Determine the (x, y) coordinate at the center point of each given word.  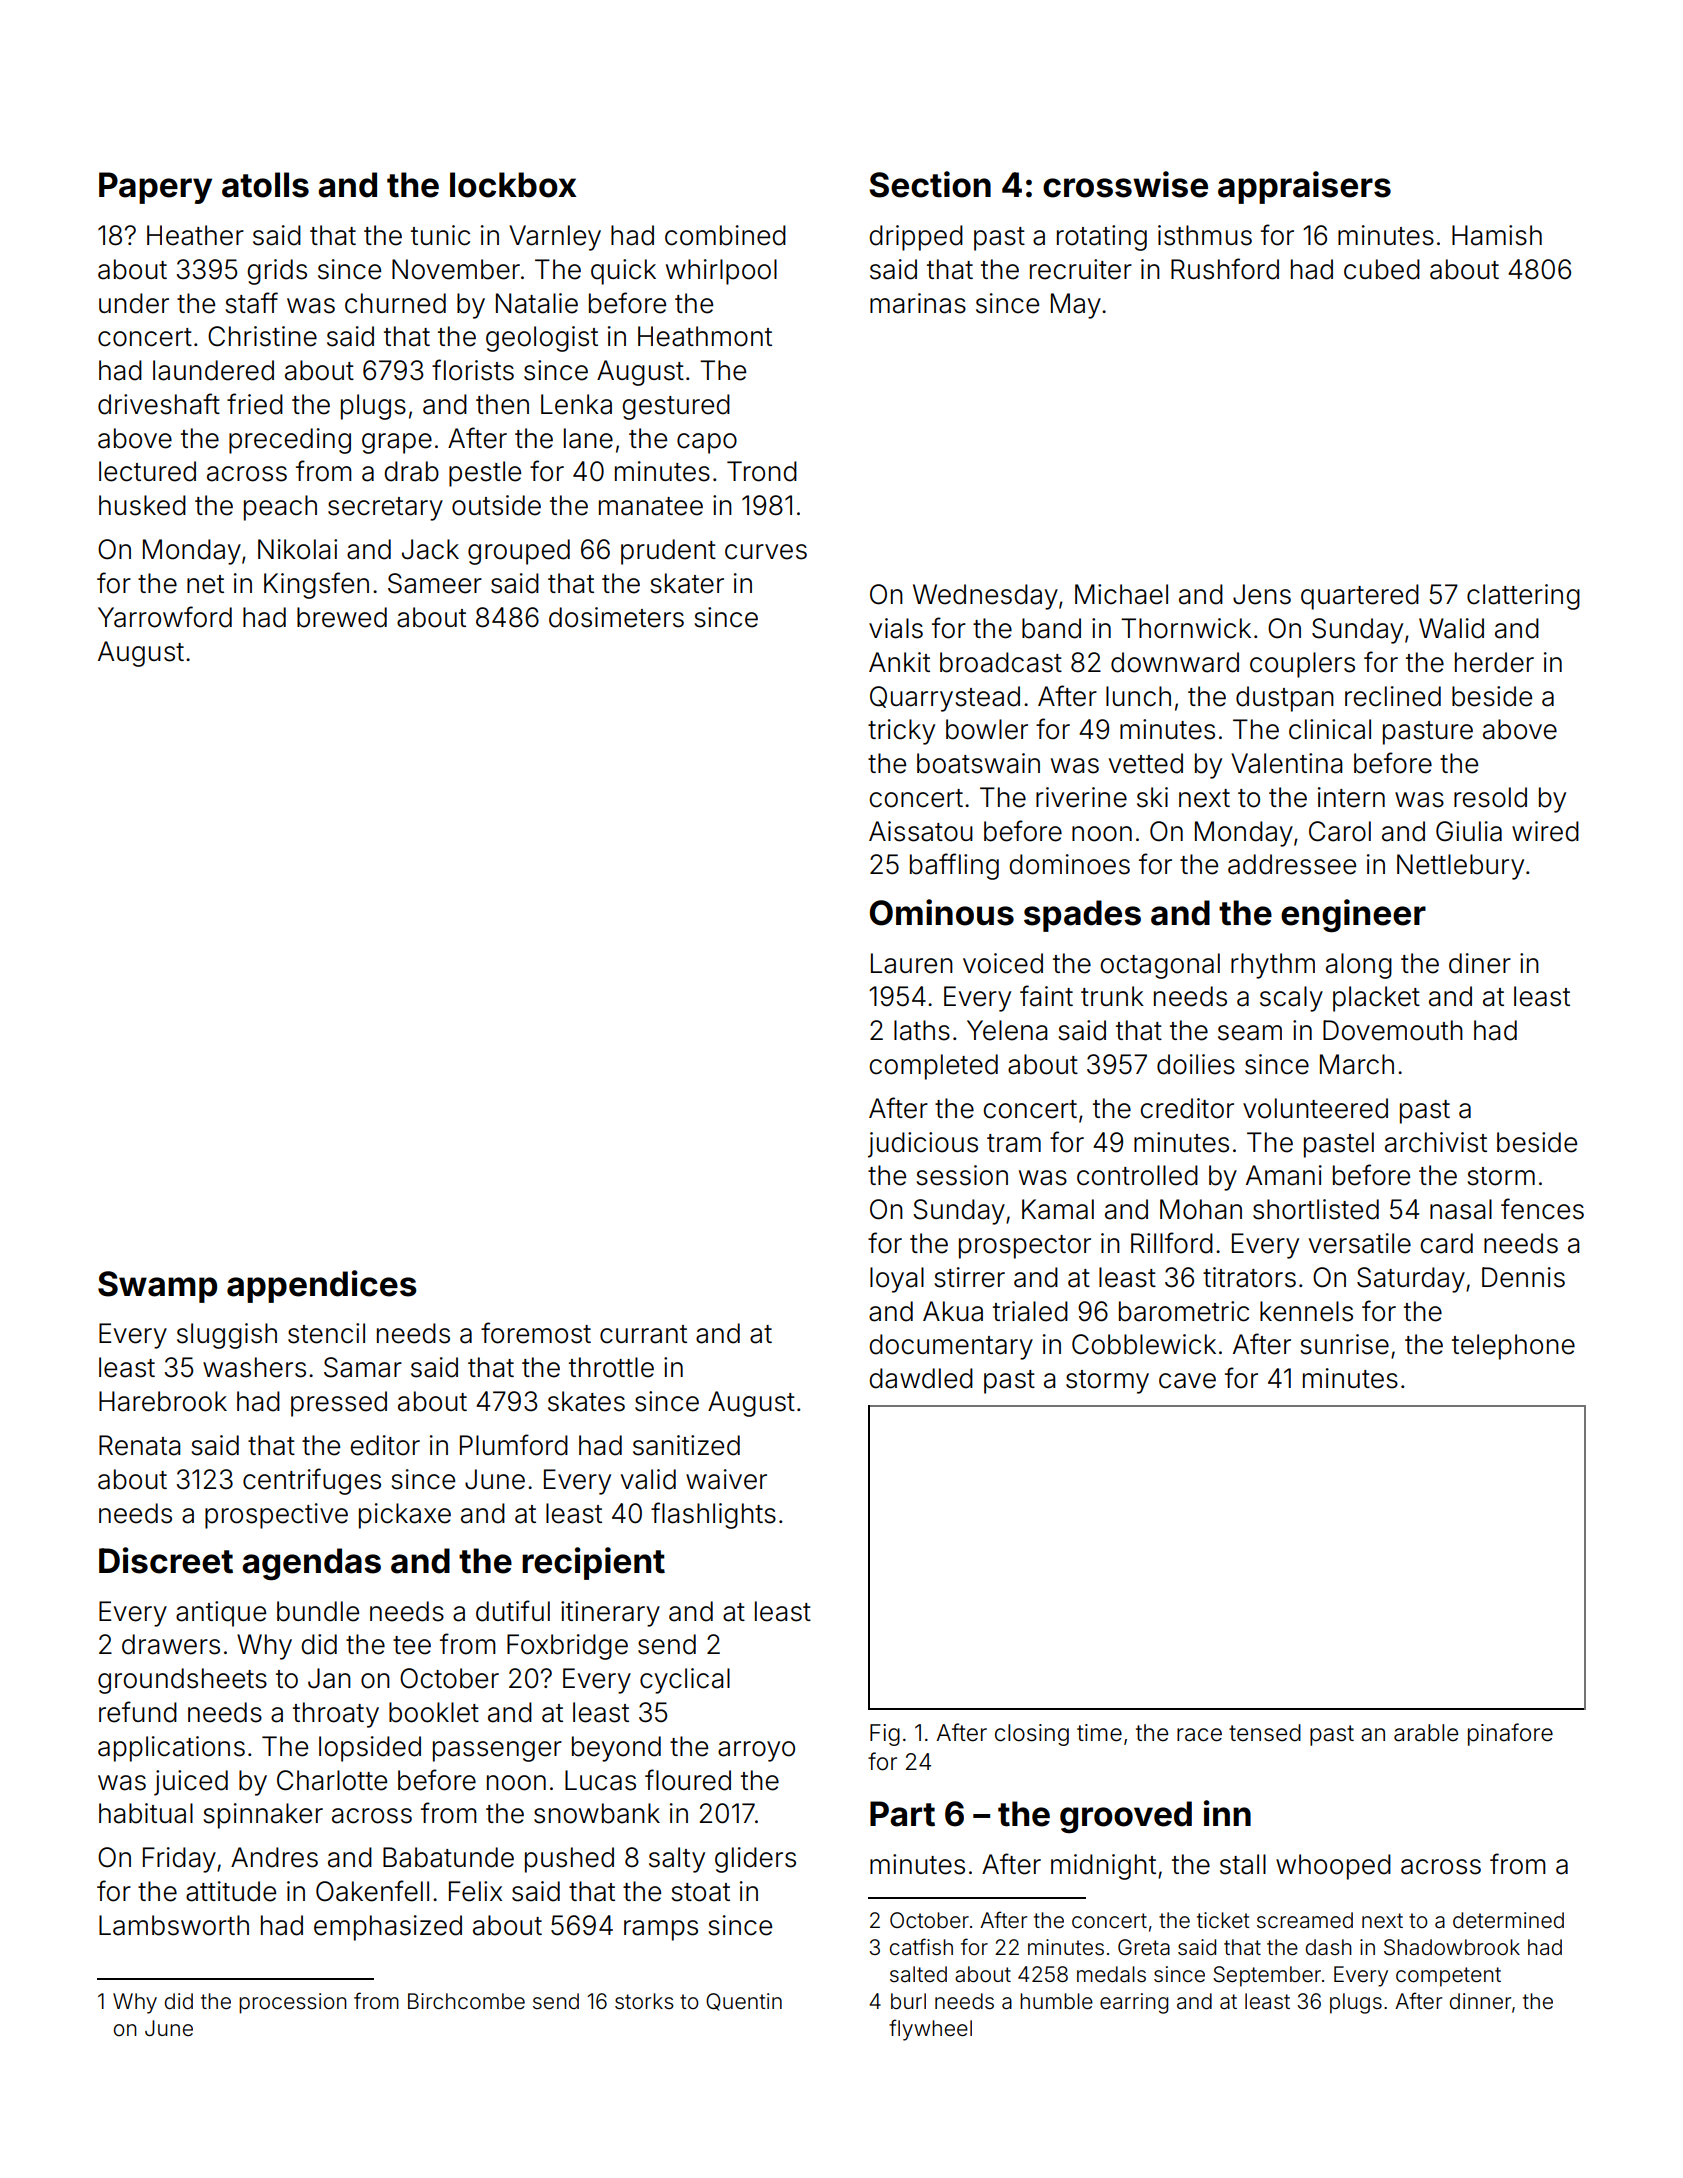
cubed (1382, 269)
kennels (1306, 1311)
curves (766, 552)
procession (293, 2003)
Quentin (744, 2002)
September (1267, 1976)
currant (643, 1334)
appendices (322, 1286)
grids (277, 272)
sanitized (686, 1445)
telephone (1513, 1347)
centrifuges (312, 1481)
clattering (1523, 597)
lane (588, 438)
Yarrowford (165, 617)
